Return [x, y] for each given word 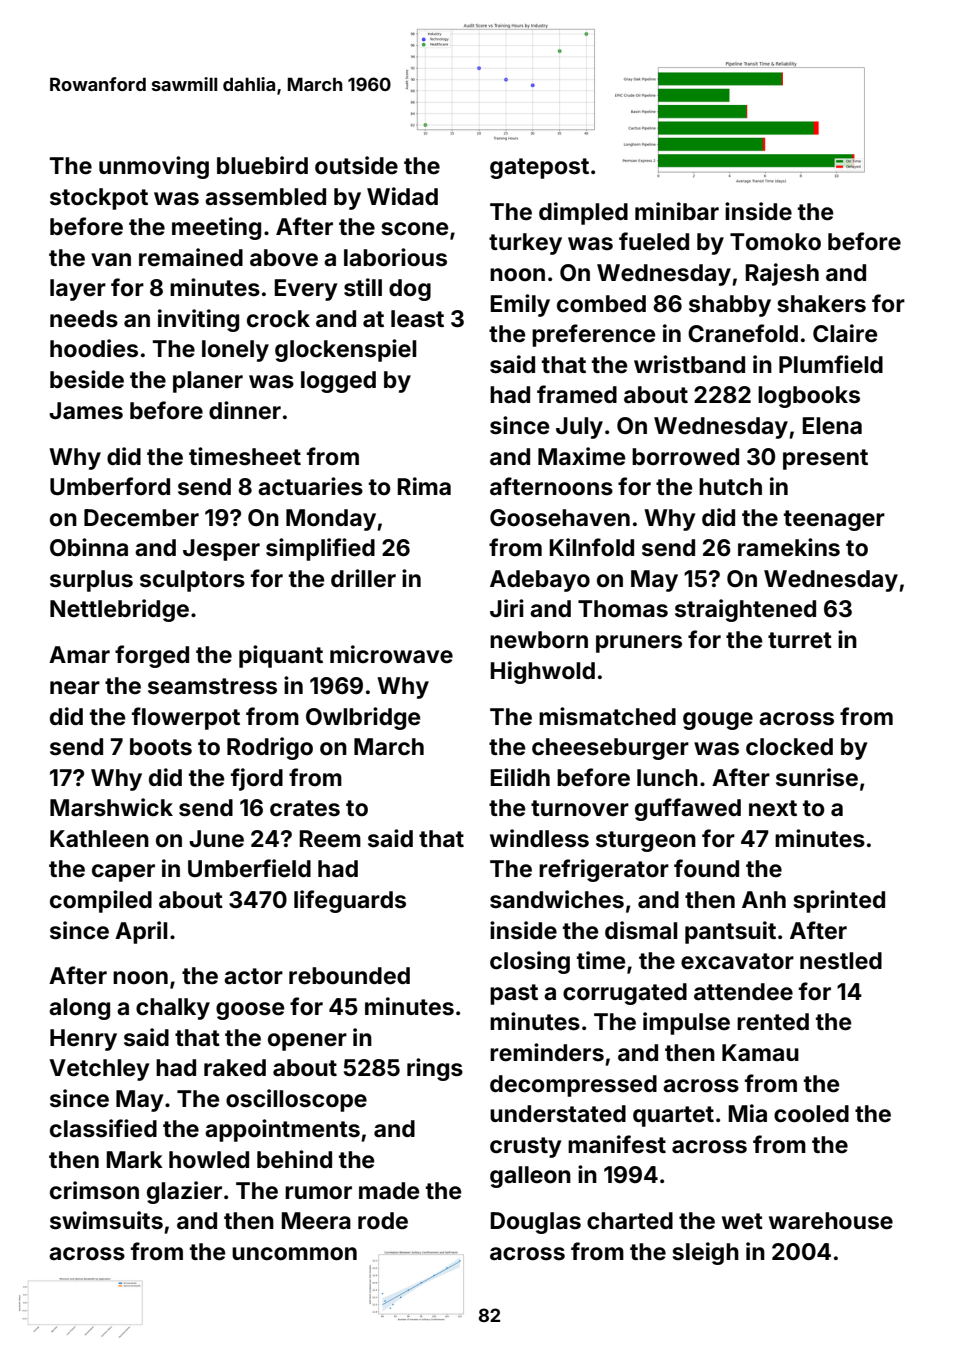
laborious [395, 257]
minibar [677, 211]
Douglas [535, 1223]
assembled [265, 197]
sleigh [705, 1253]
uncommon [294, 1254]
